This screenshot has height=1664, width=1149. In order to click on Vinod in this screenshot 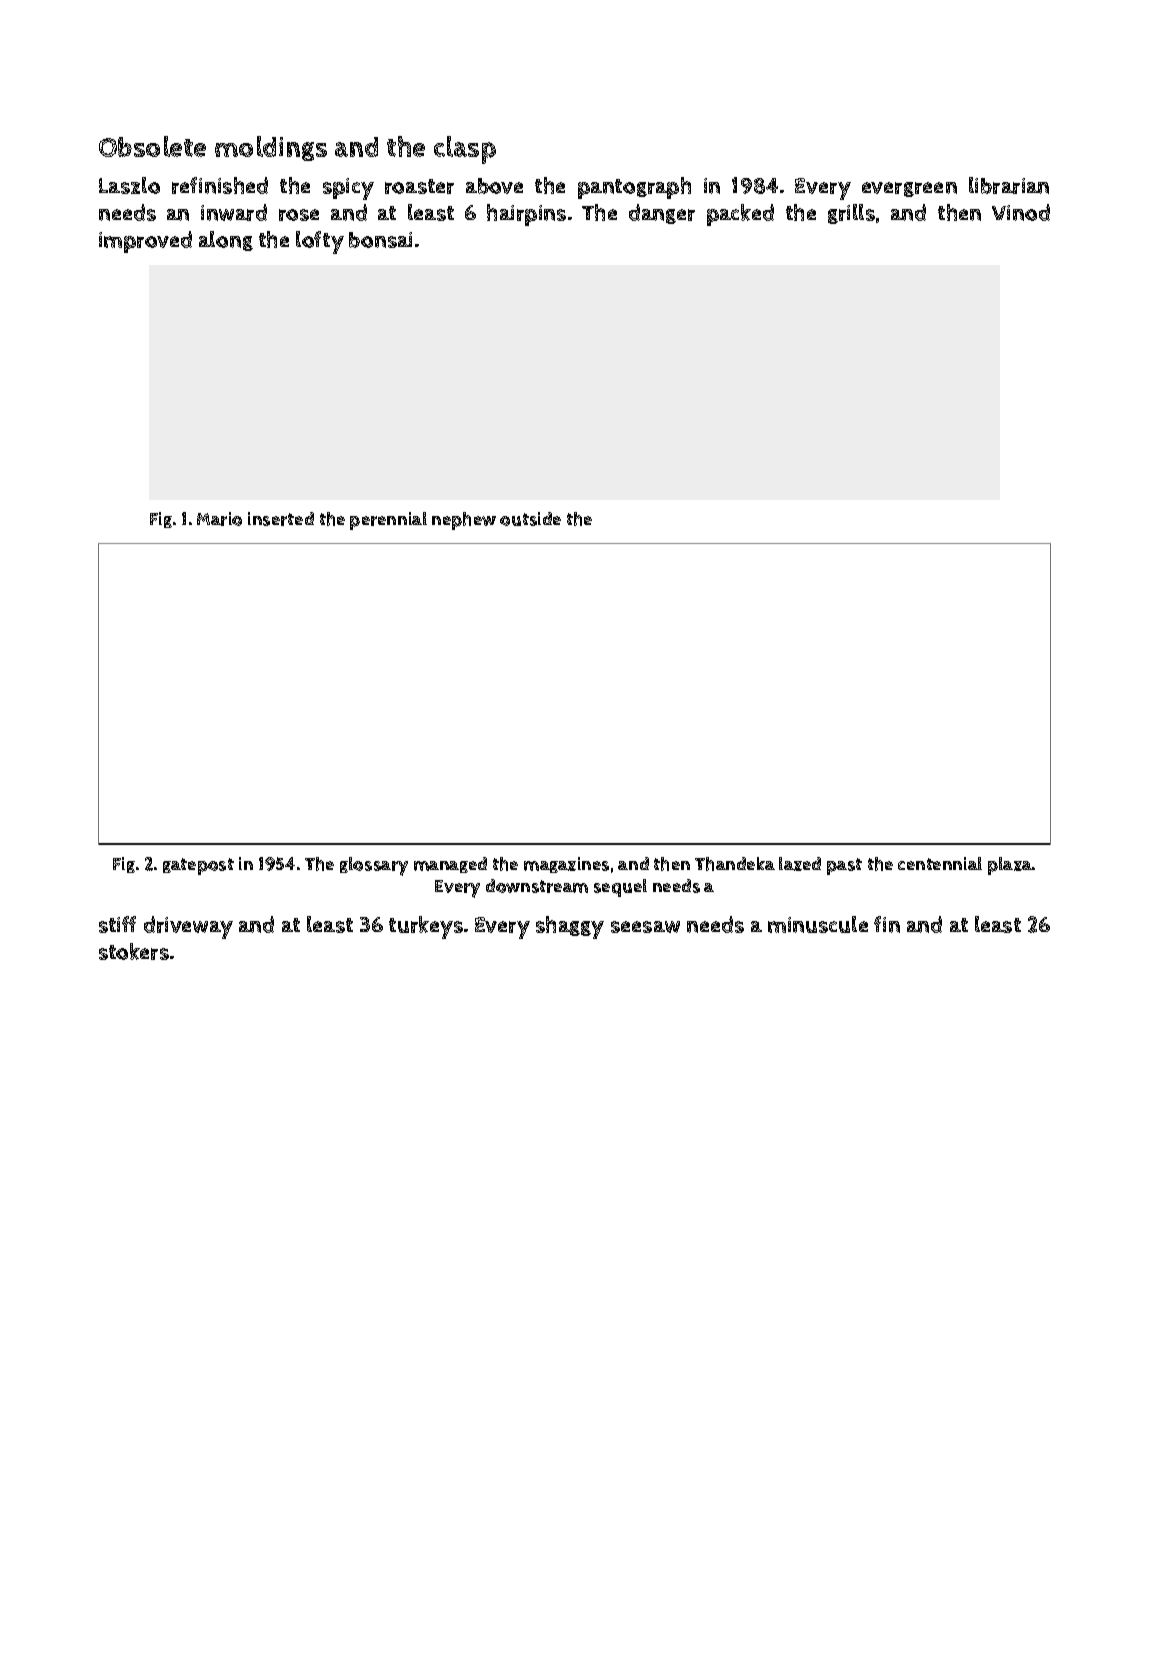, I will do `click(1021, 212)`.
